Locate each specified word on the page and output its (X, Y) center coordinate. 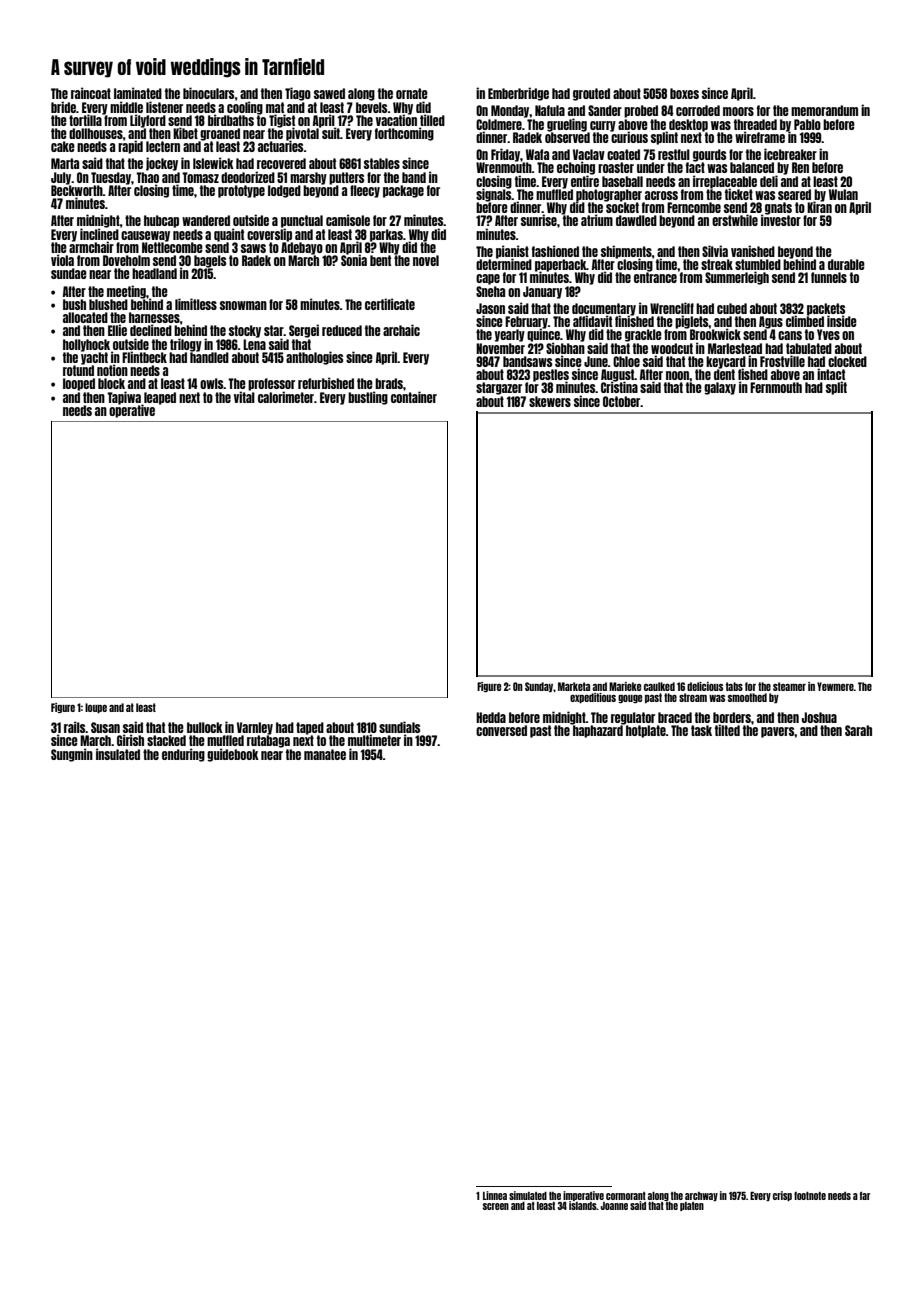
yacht (94, 358)
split (836, 388)
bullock (205, 727)
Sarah (858, 730)
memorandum (824, 110)
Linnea (495, 1195)
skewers (550, 401)
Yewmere (835, 686)
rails (75, 727)
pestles (551, 375)
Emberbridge (518, 94)
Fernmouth (776, 387)
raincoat (91, 93)
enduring (183, 755)
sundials (399, 727)
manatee (325, 754)
